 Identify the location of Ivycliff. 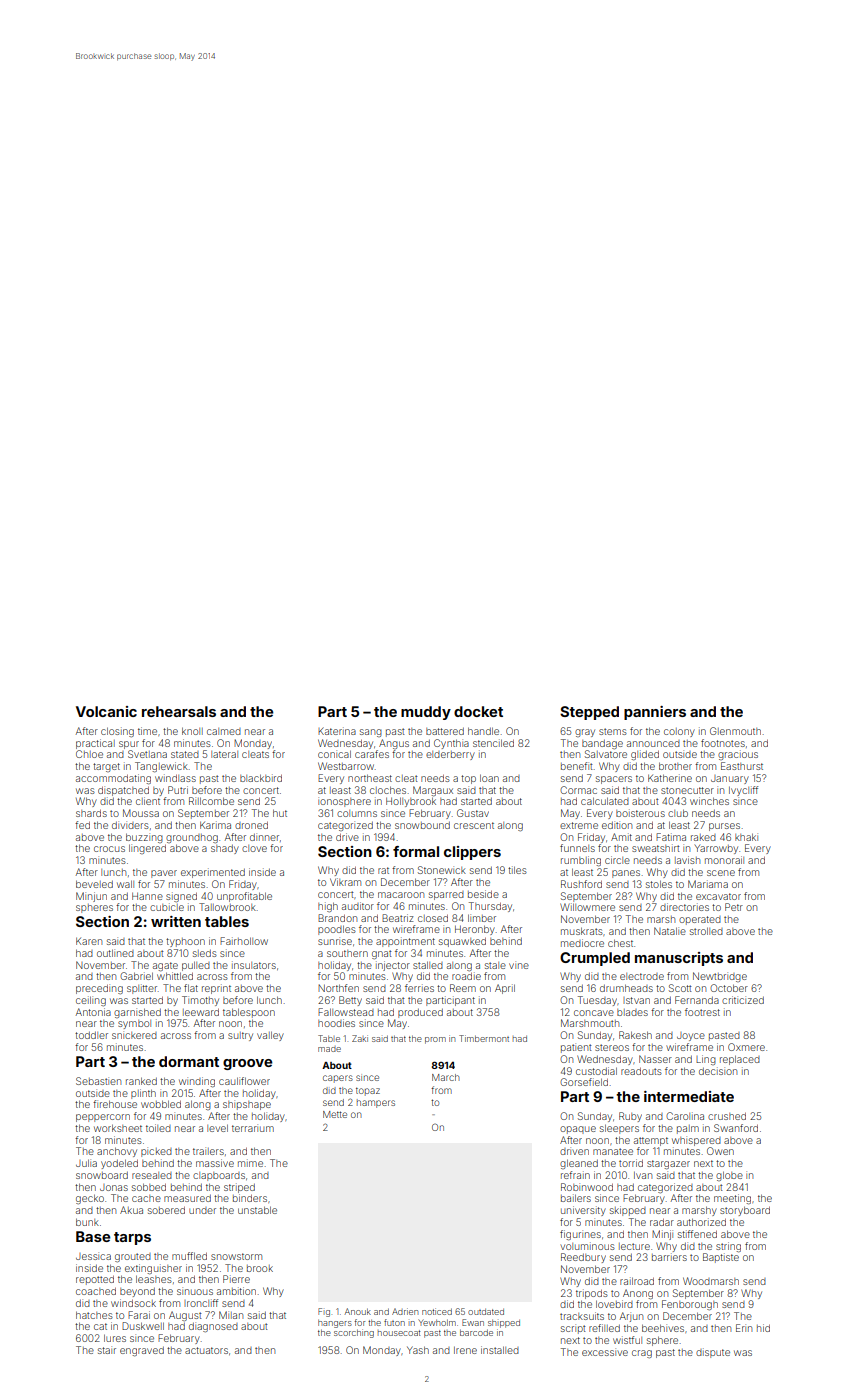
(743, 791).
